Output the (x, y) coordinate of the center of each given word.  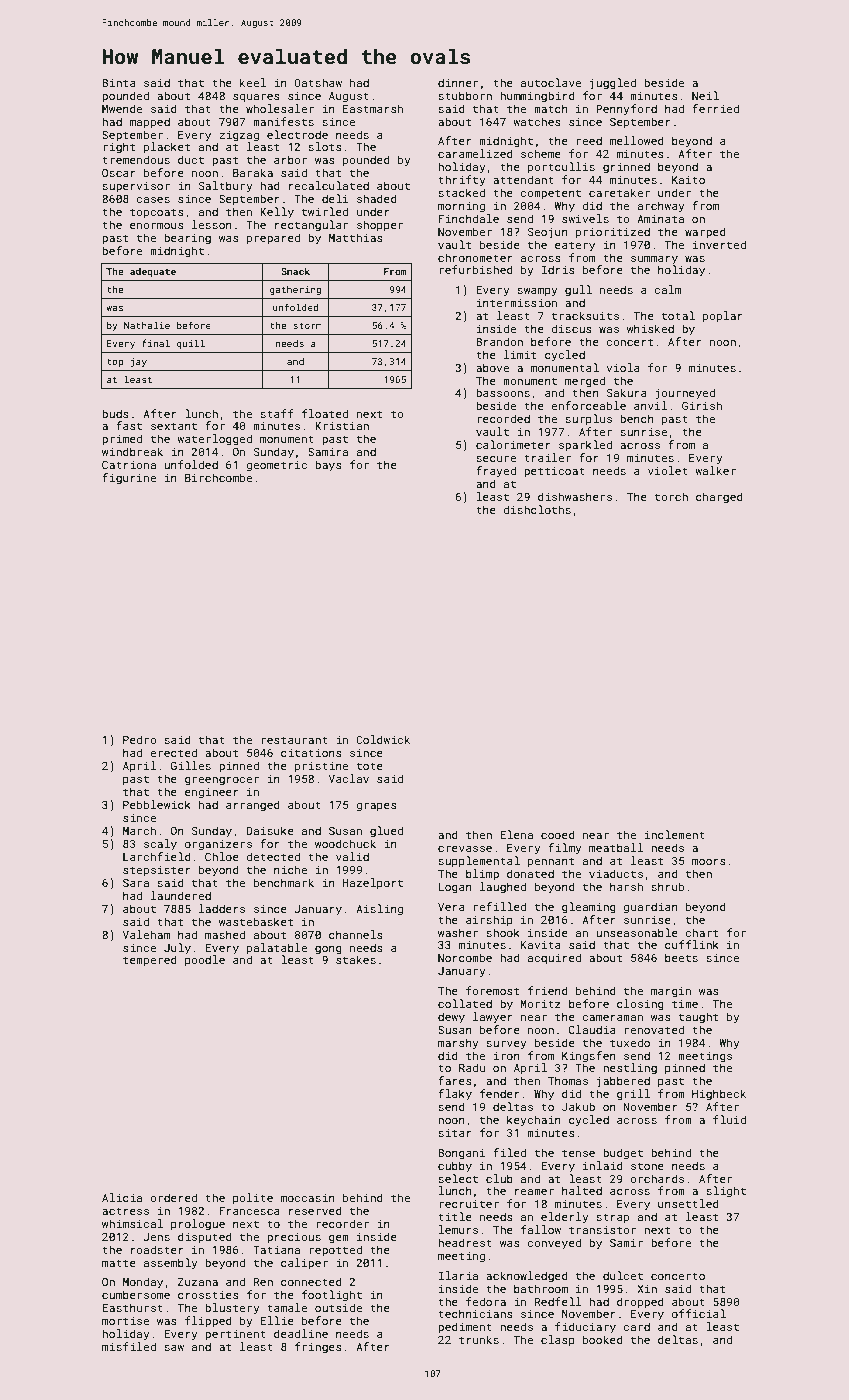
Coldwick (383, 739)
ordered (173, 1197)
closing (640, 1005)
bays (328, 466)
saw (174, 1348)
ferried (715, 108)
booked (603, 1339)
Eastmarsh (373, 108)
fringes (318, 1348)
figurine (129, 479)
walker (715, 470)
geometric (276, 466)
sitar (455, 1133)
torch (671, 496)
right (119, 148)
